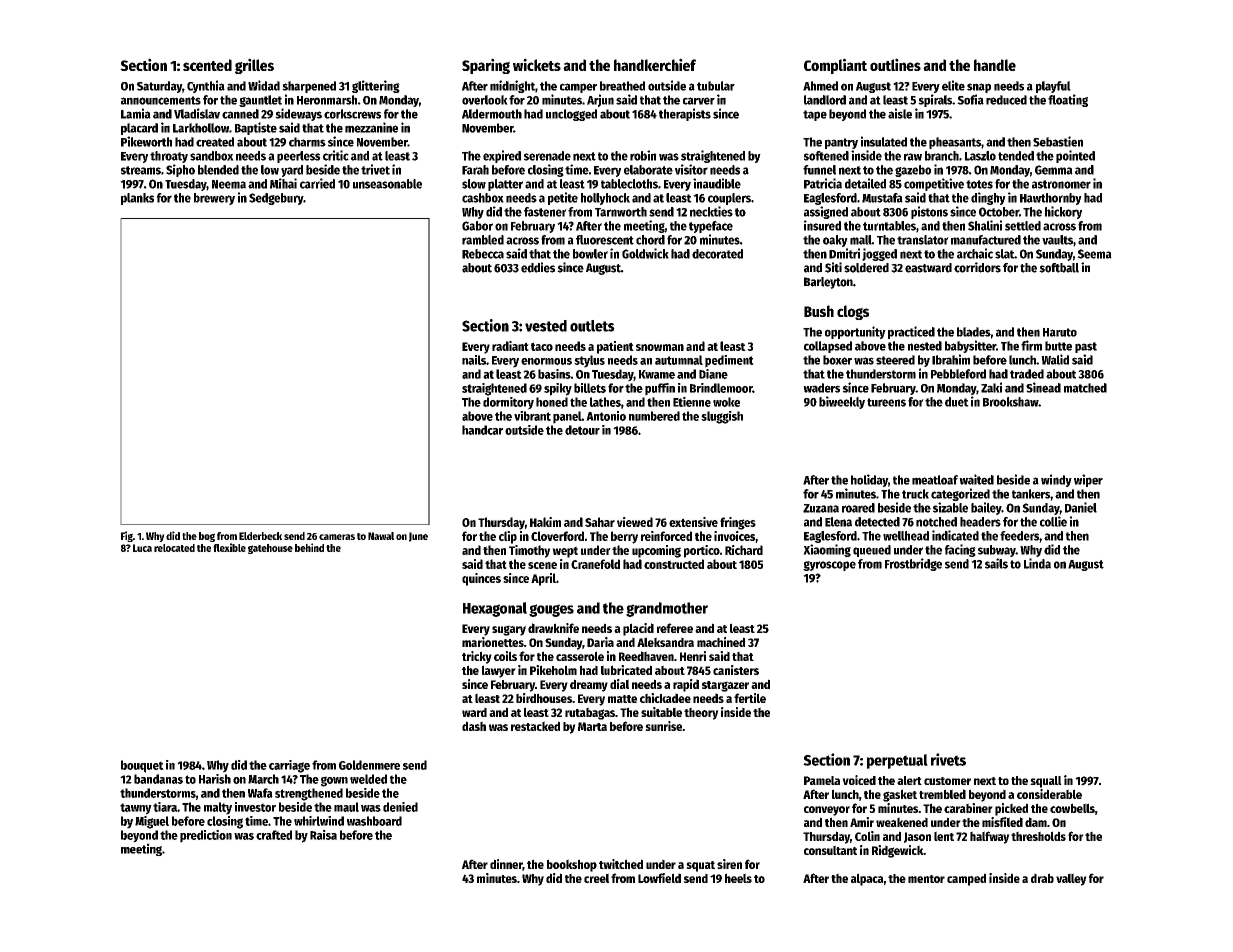  Describe the element at coordinates (174, 548) in the screenshot. I see `relocated` at that location.
